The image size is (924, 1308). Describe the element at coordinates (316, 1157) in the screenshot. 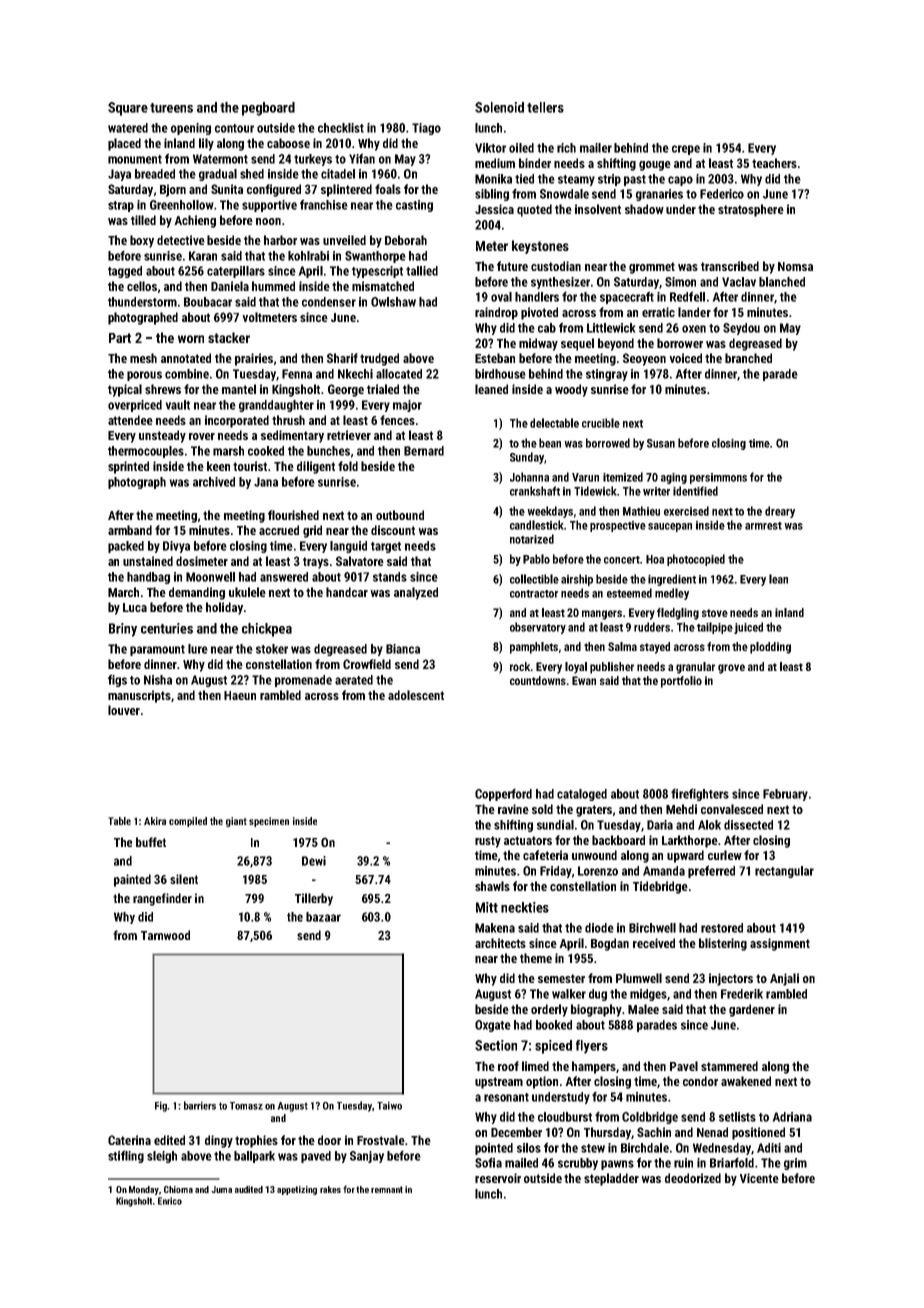

I see `paved` at that location.
